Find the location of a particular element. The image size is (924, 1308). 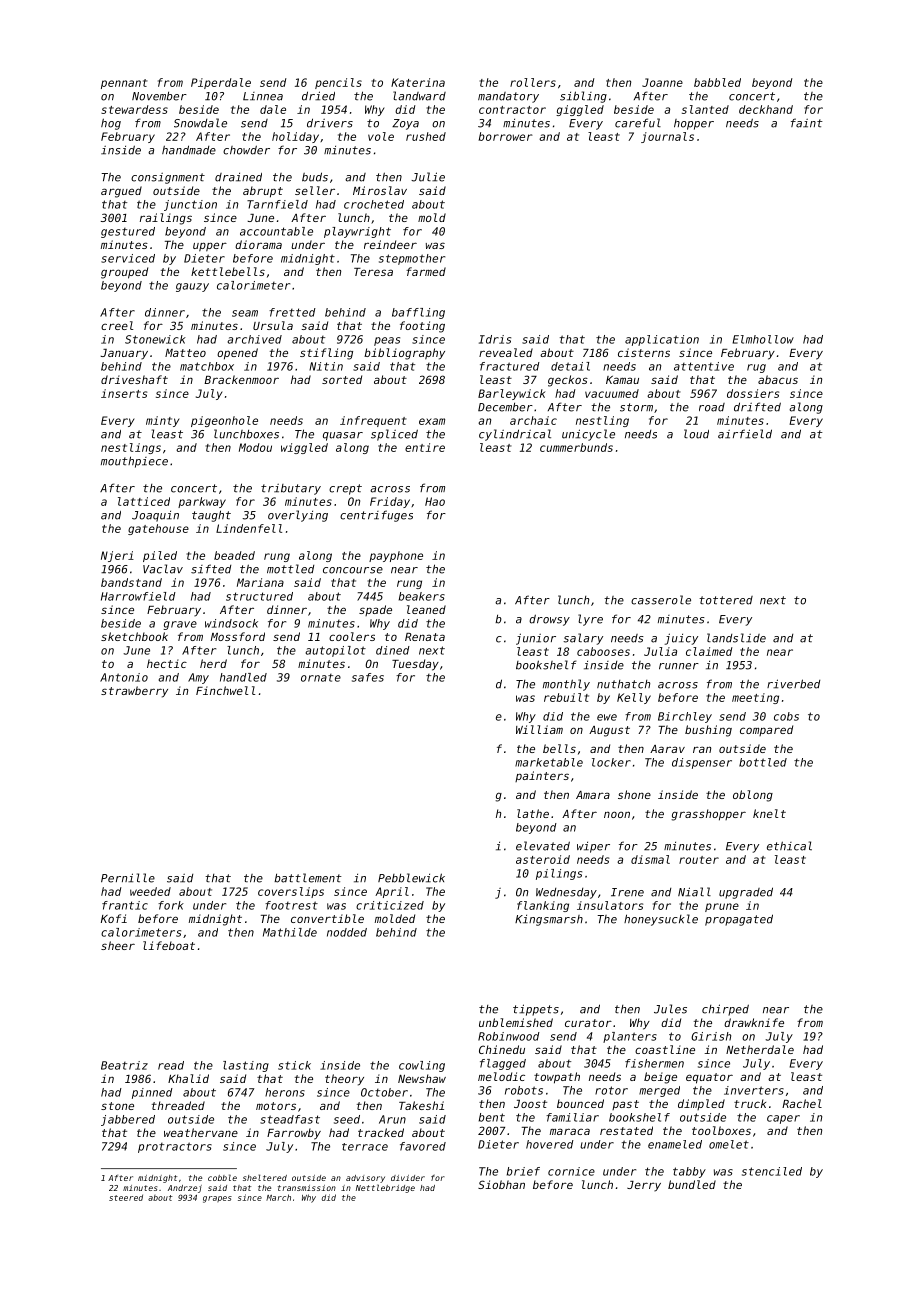

matchbox is located at coordinates (207, 366).
